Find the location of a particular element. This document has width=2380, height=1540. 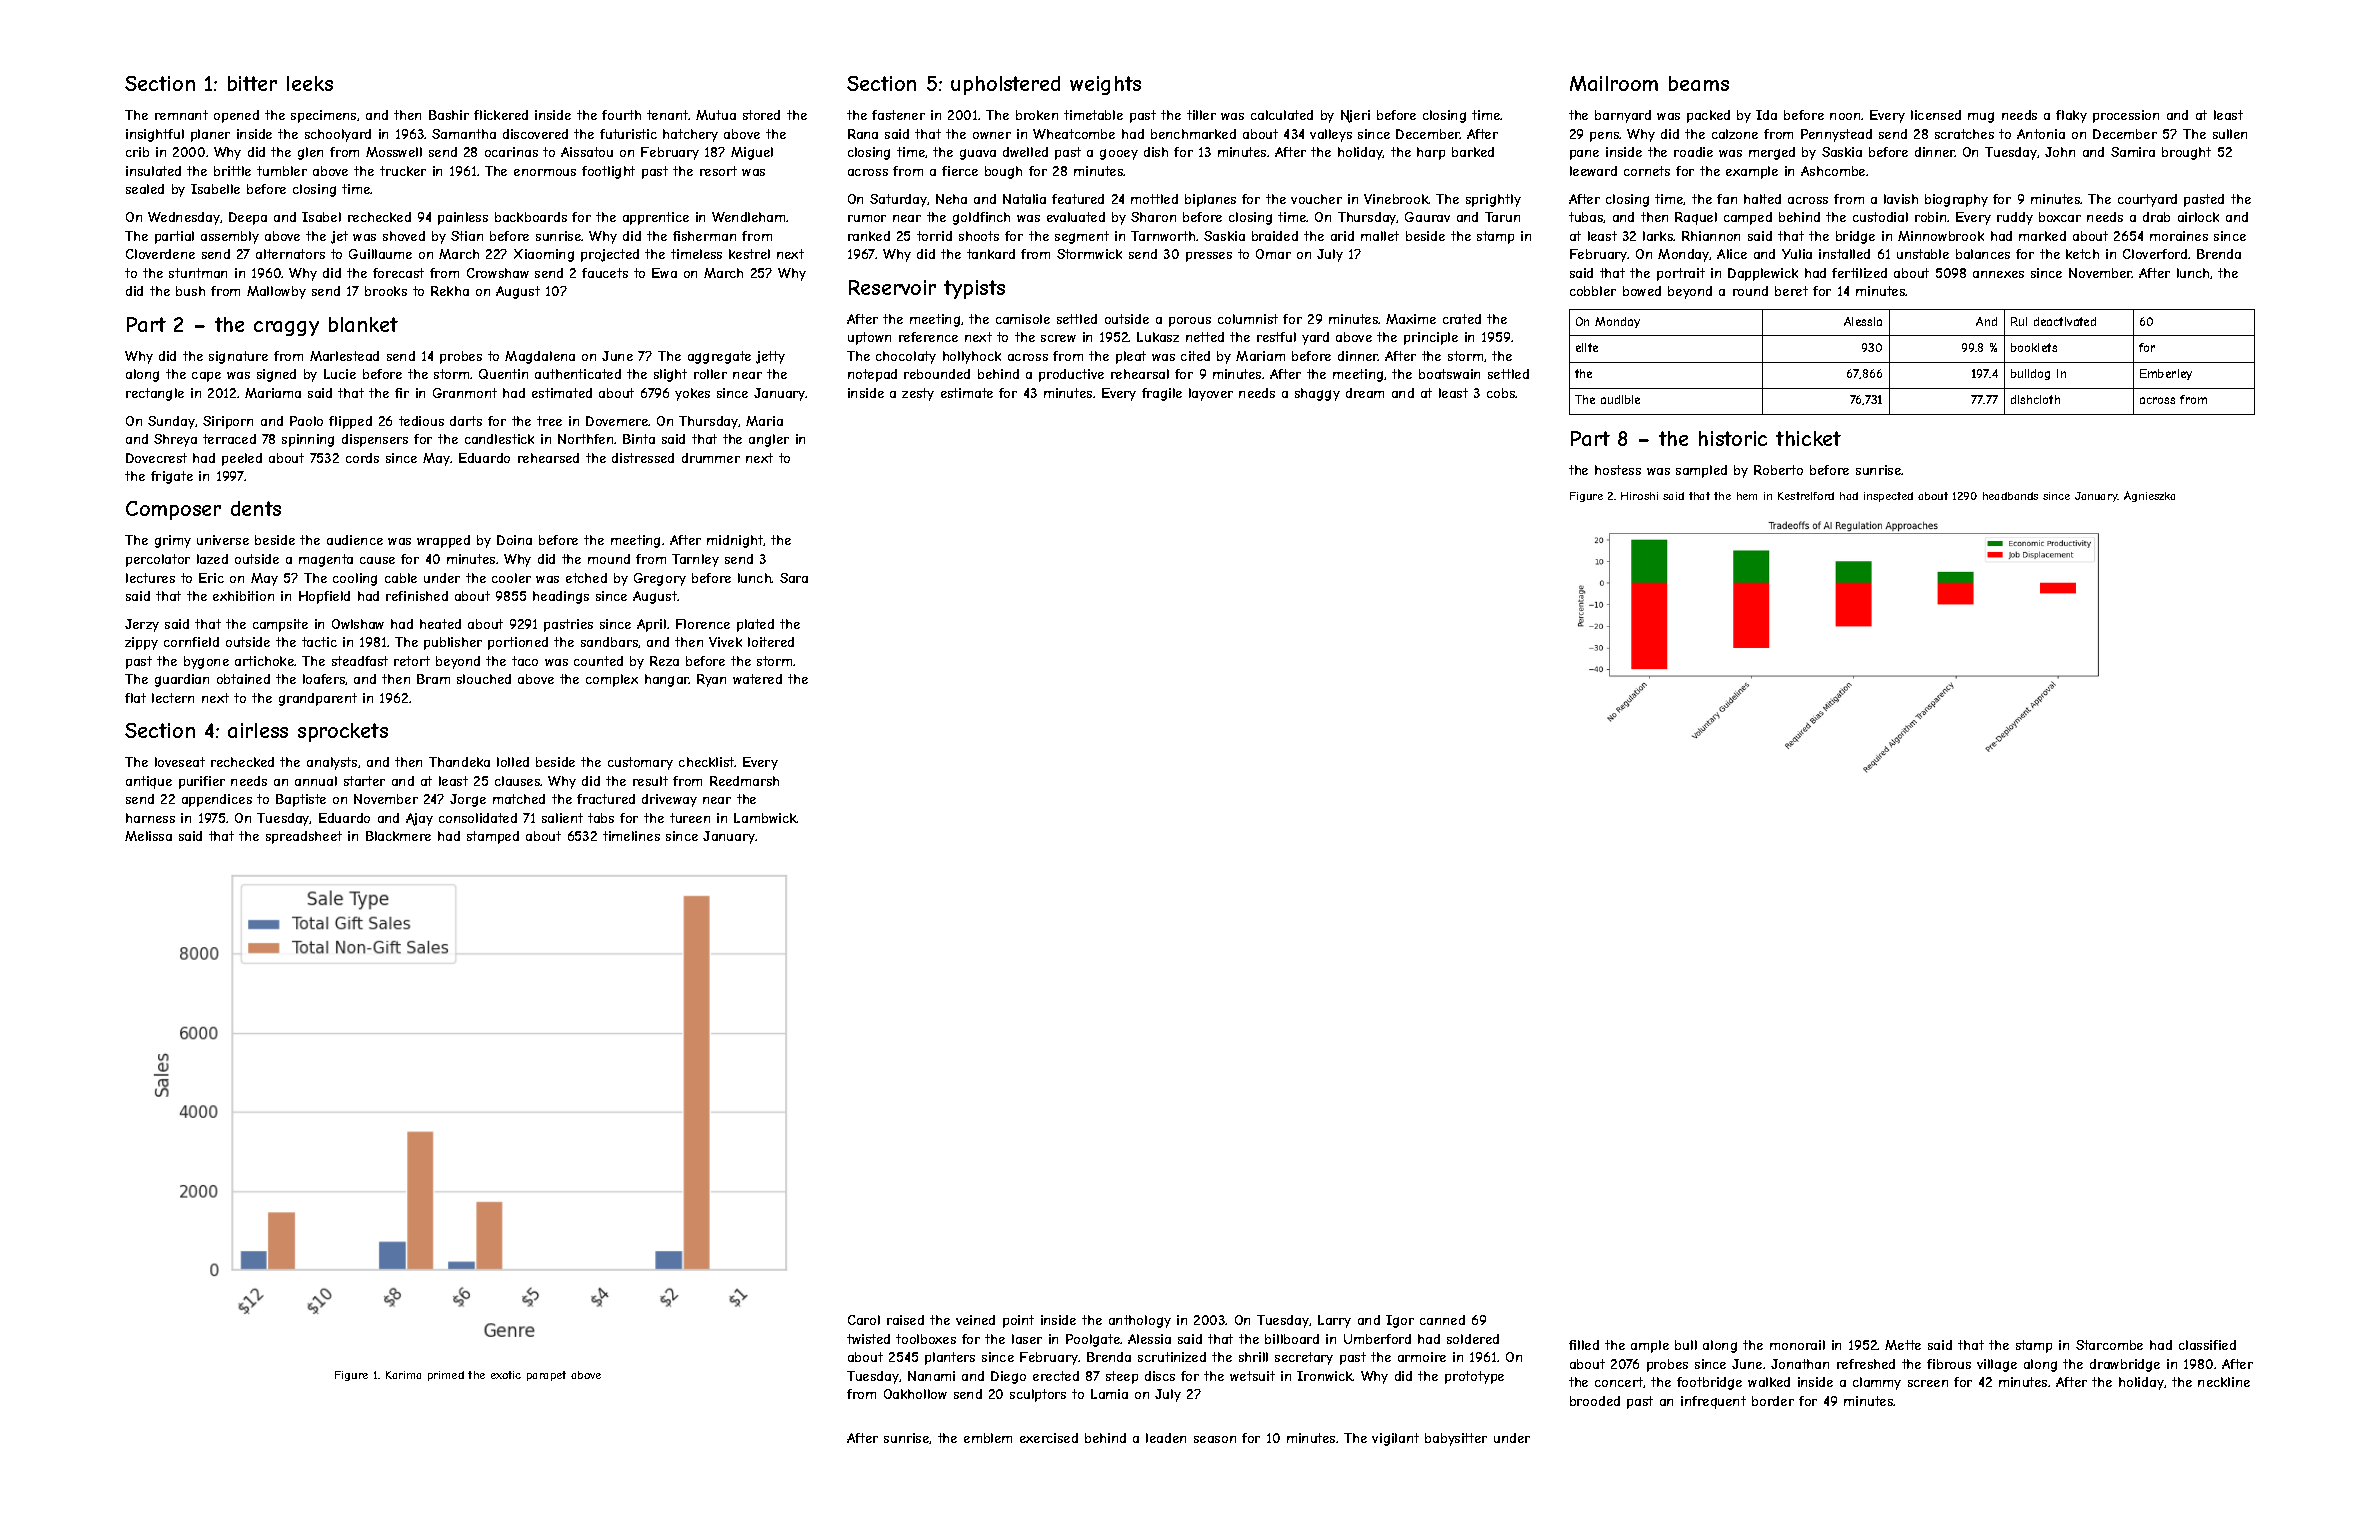

inspected is located at coordinates (1888, 497).
